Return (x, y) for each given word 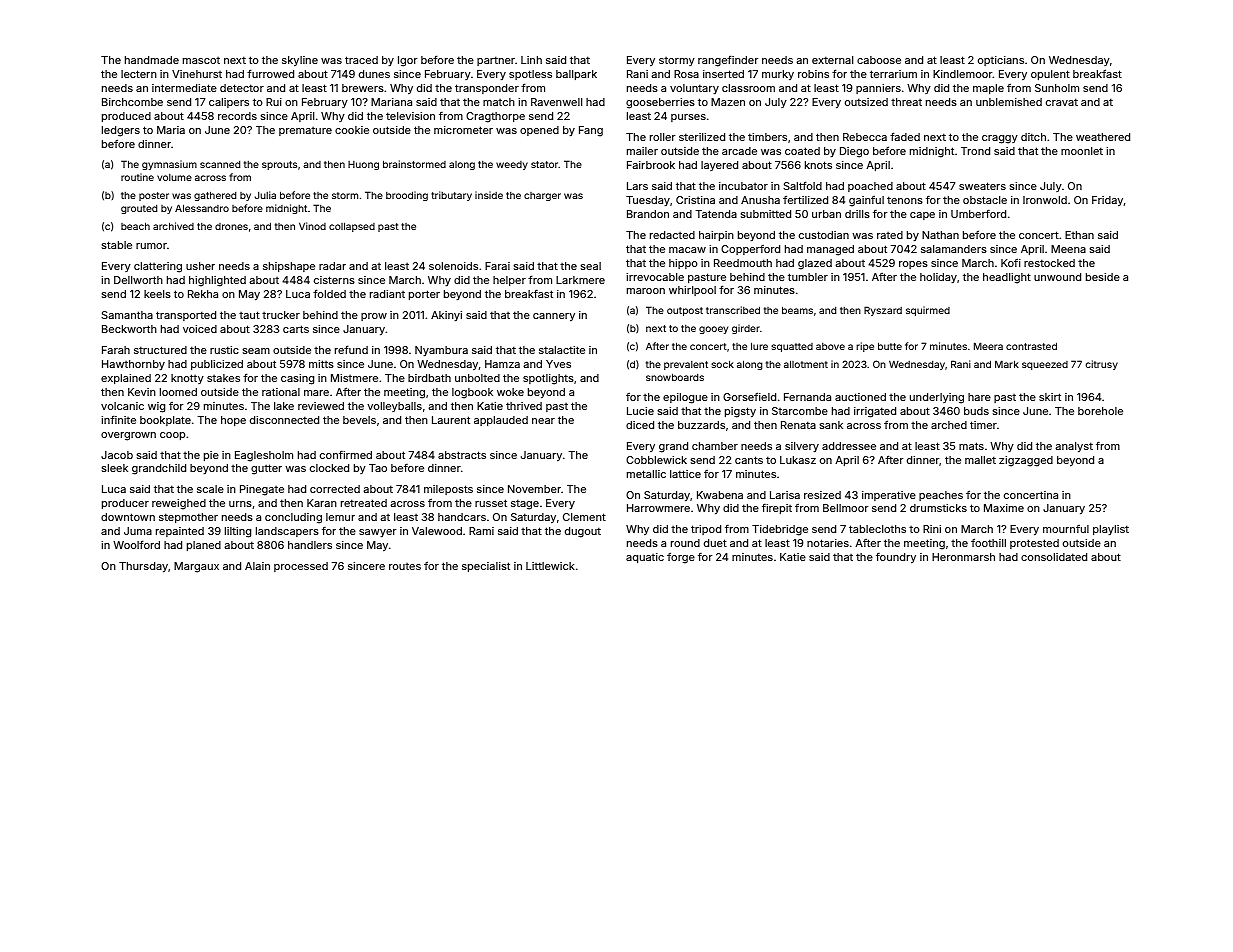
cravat (1062, 102)
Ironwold (1045, 200)
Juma (138, 531)
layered (719, 166)
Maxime (1004, 508)
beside (1103, 277)
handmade (152, 60)
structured (160, 350)
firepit (777, 508)
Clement (584, 517)
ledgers (121, 131)
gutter (266, 469)
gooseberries (660, 103)
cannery (554, 317)
